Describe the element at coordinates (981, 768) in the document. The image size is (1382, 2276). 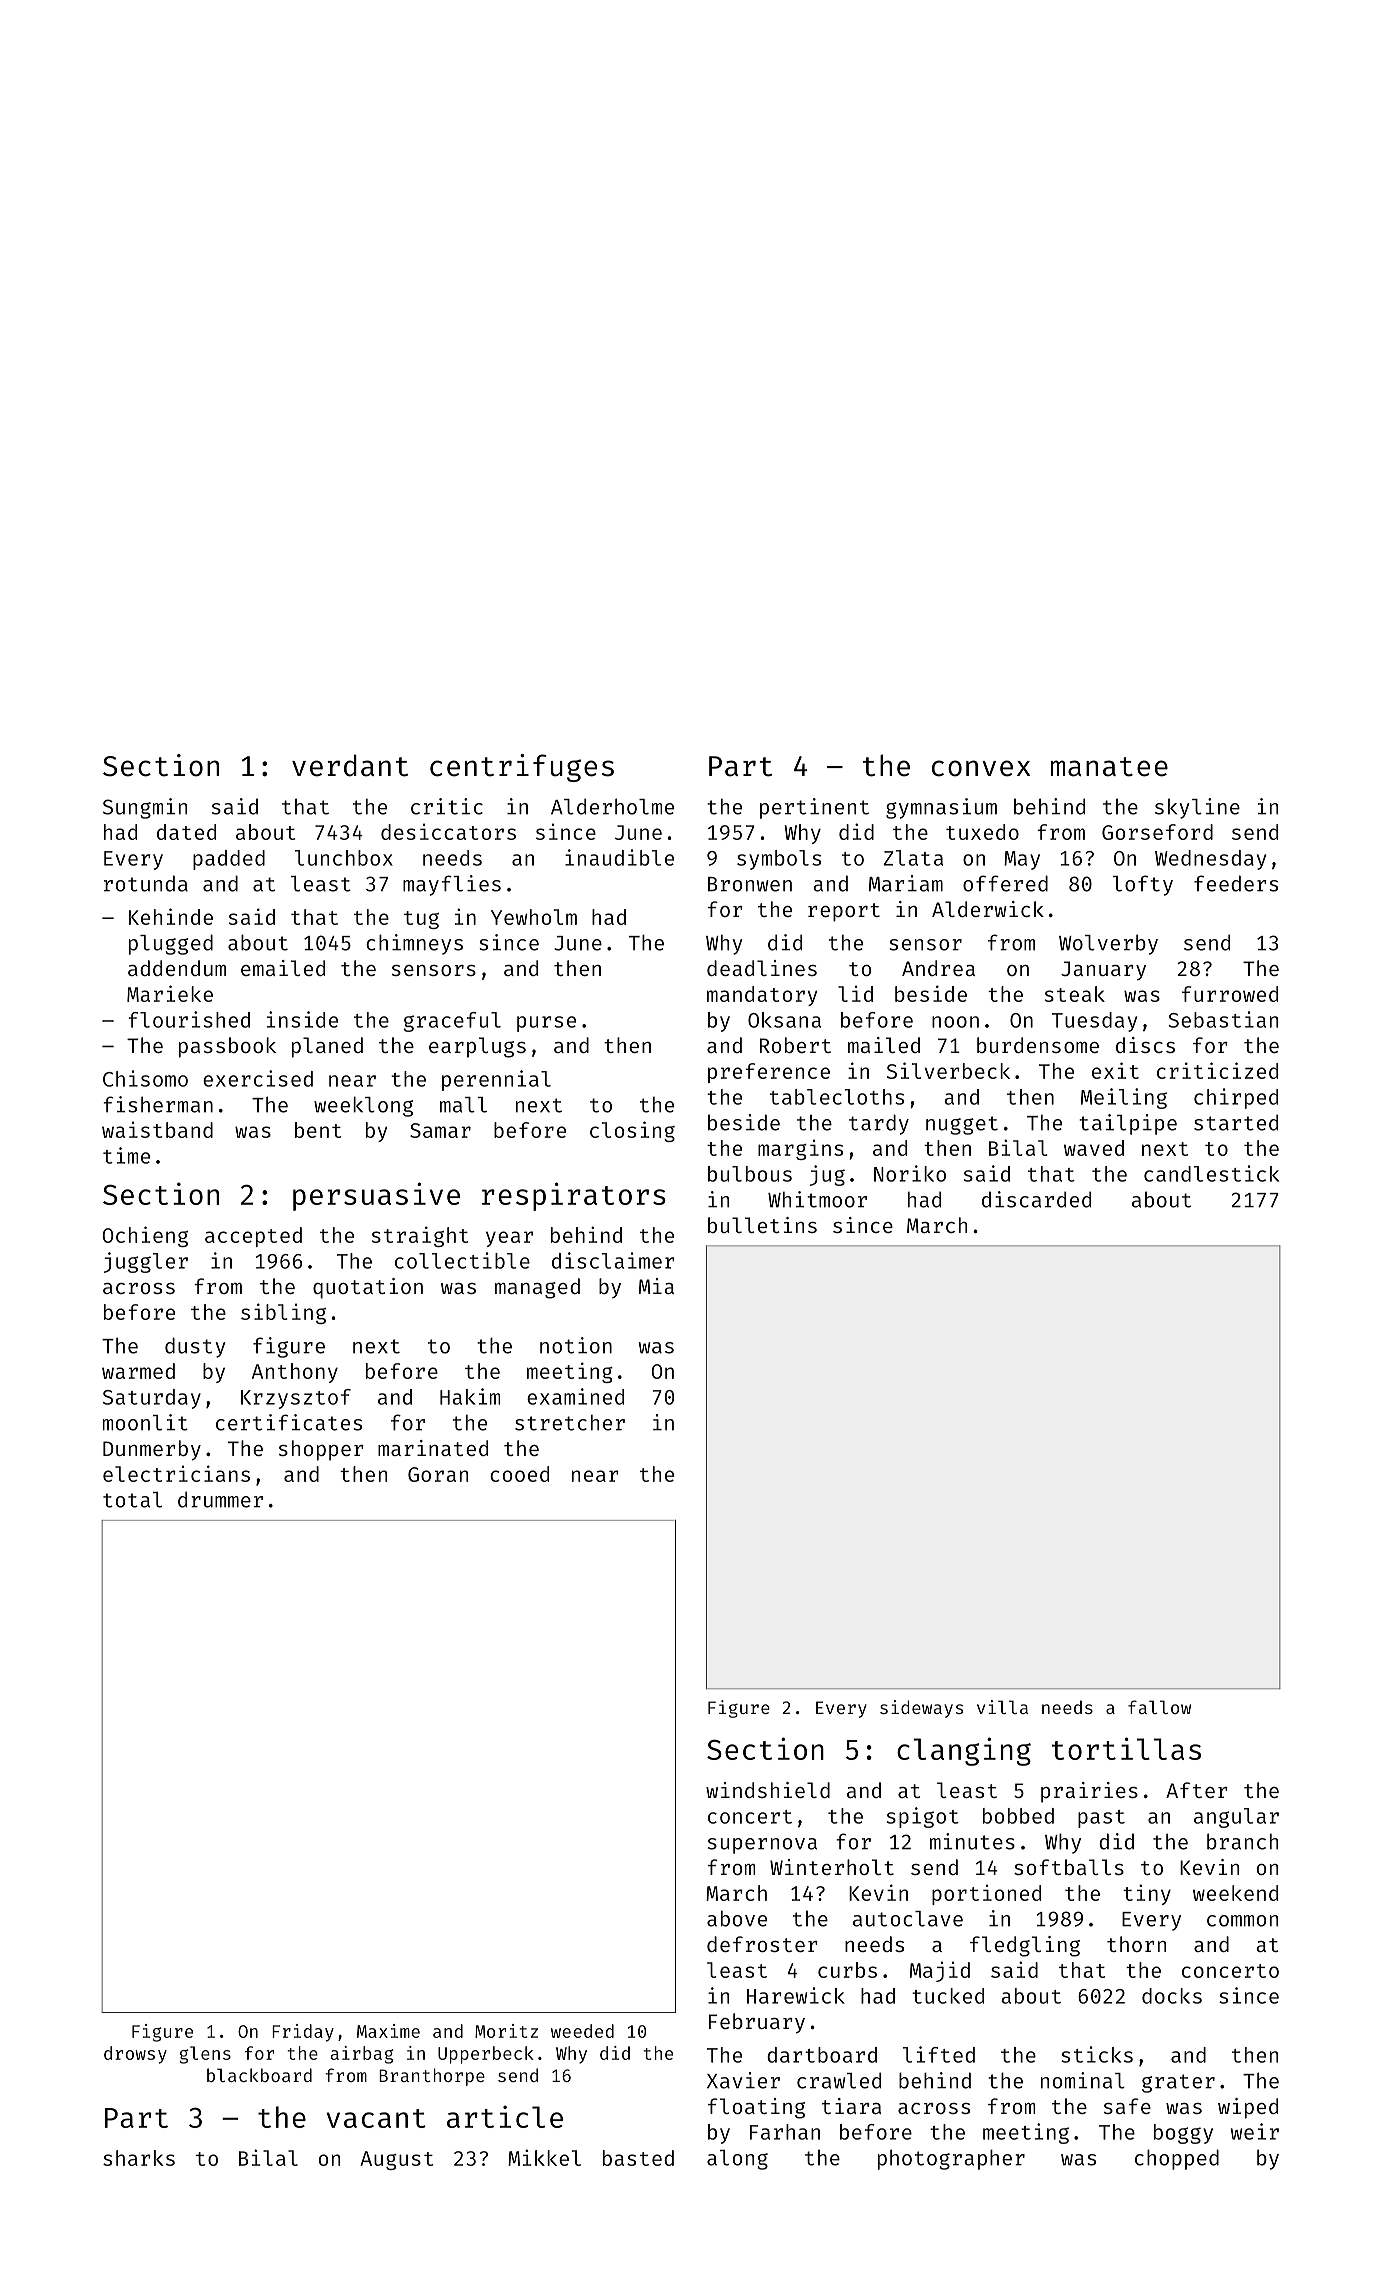
I see `convex` at that location.
